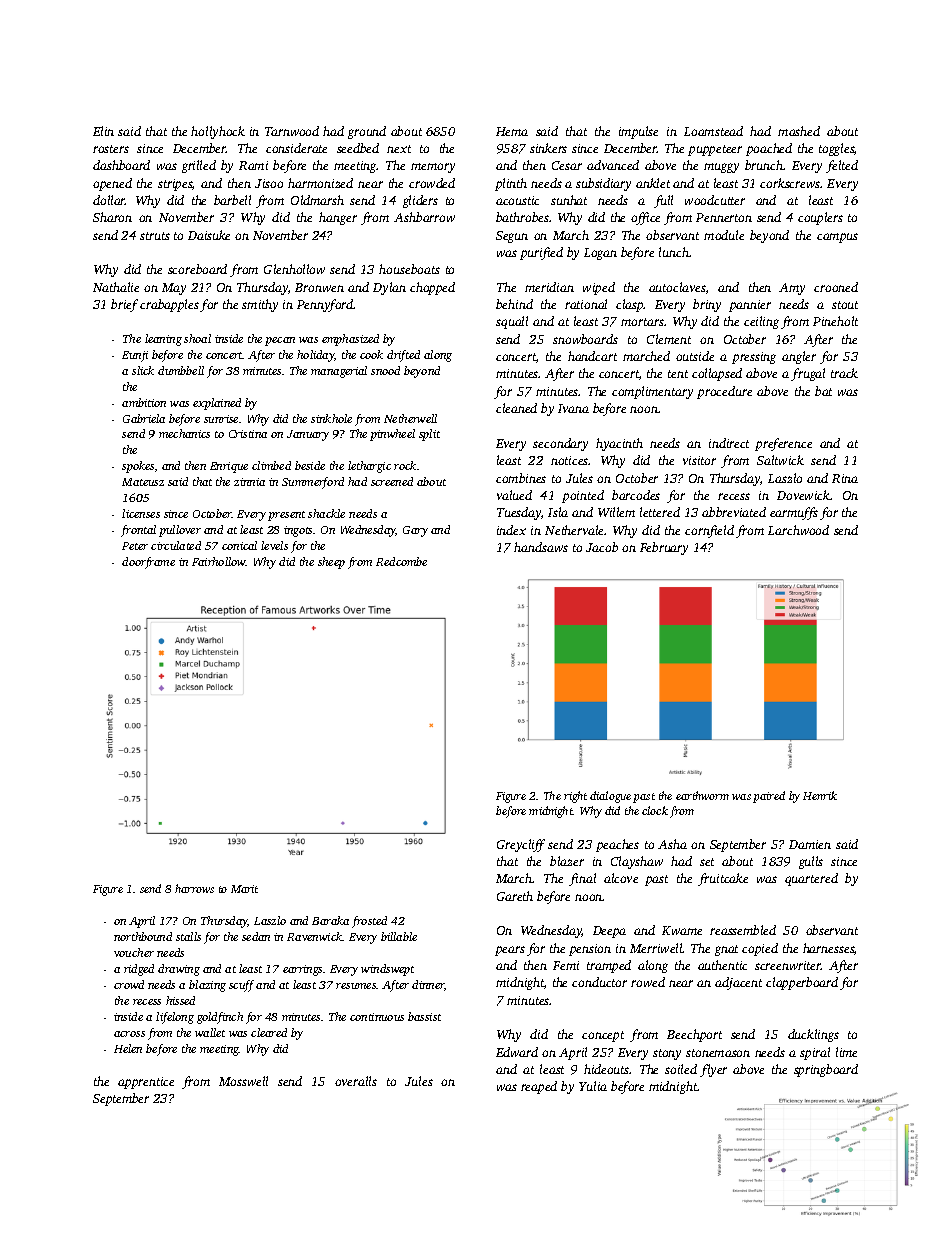 The height and width of the image is (1233, 952). Describe the element at coordinates (367, 132) in the image. I see `ground` at that location.
